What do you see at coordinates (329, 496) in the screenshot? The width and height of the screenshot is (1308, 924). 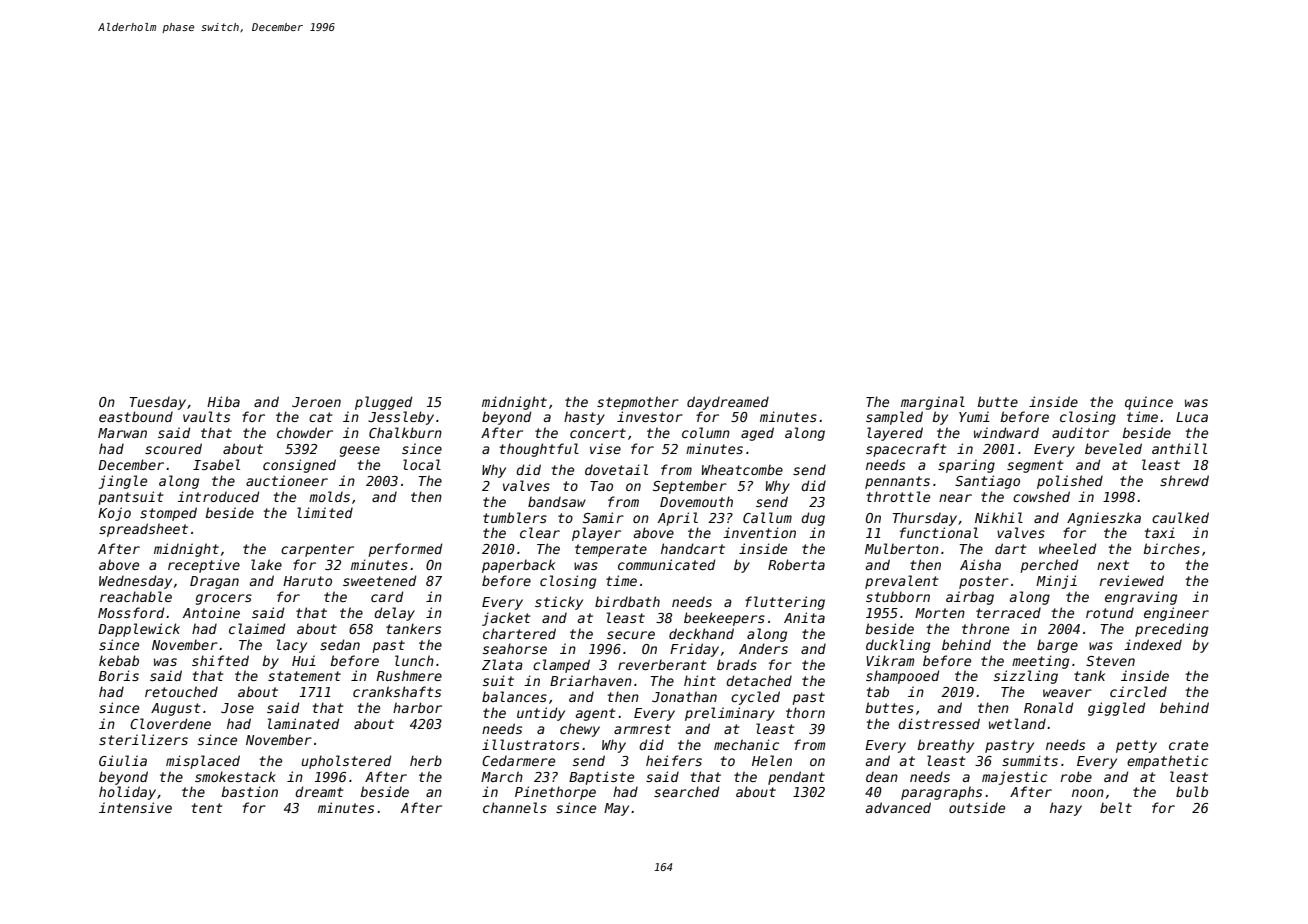 I see `molds` at bounding box center [329, 496].
